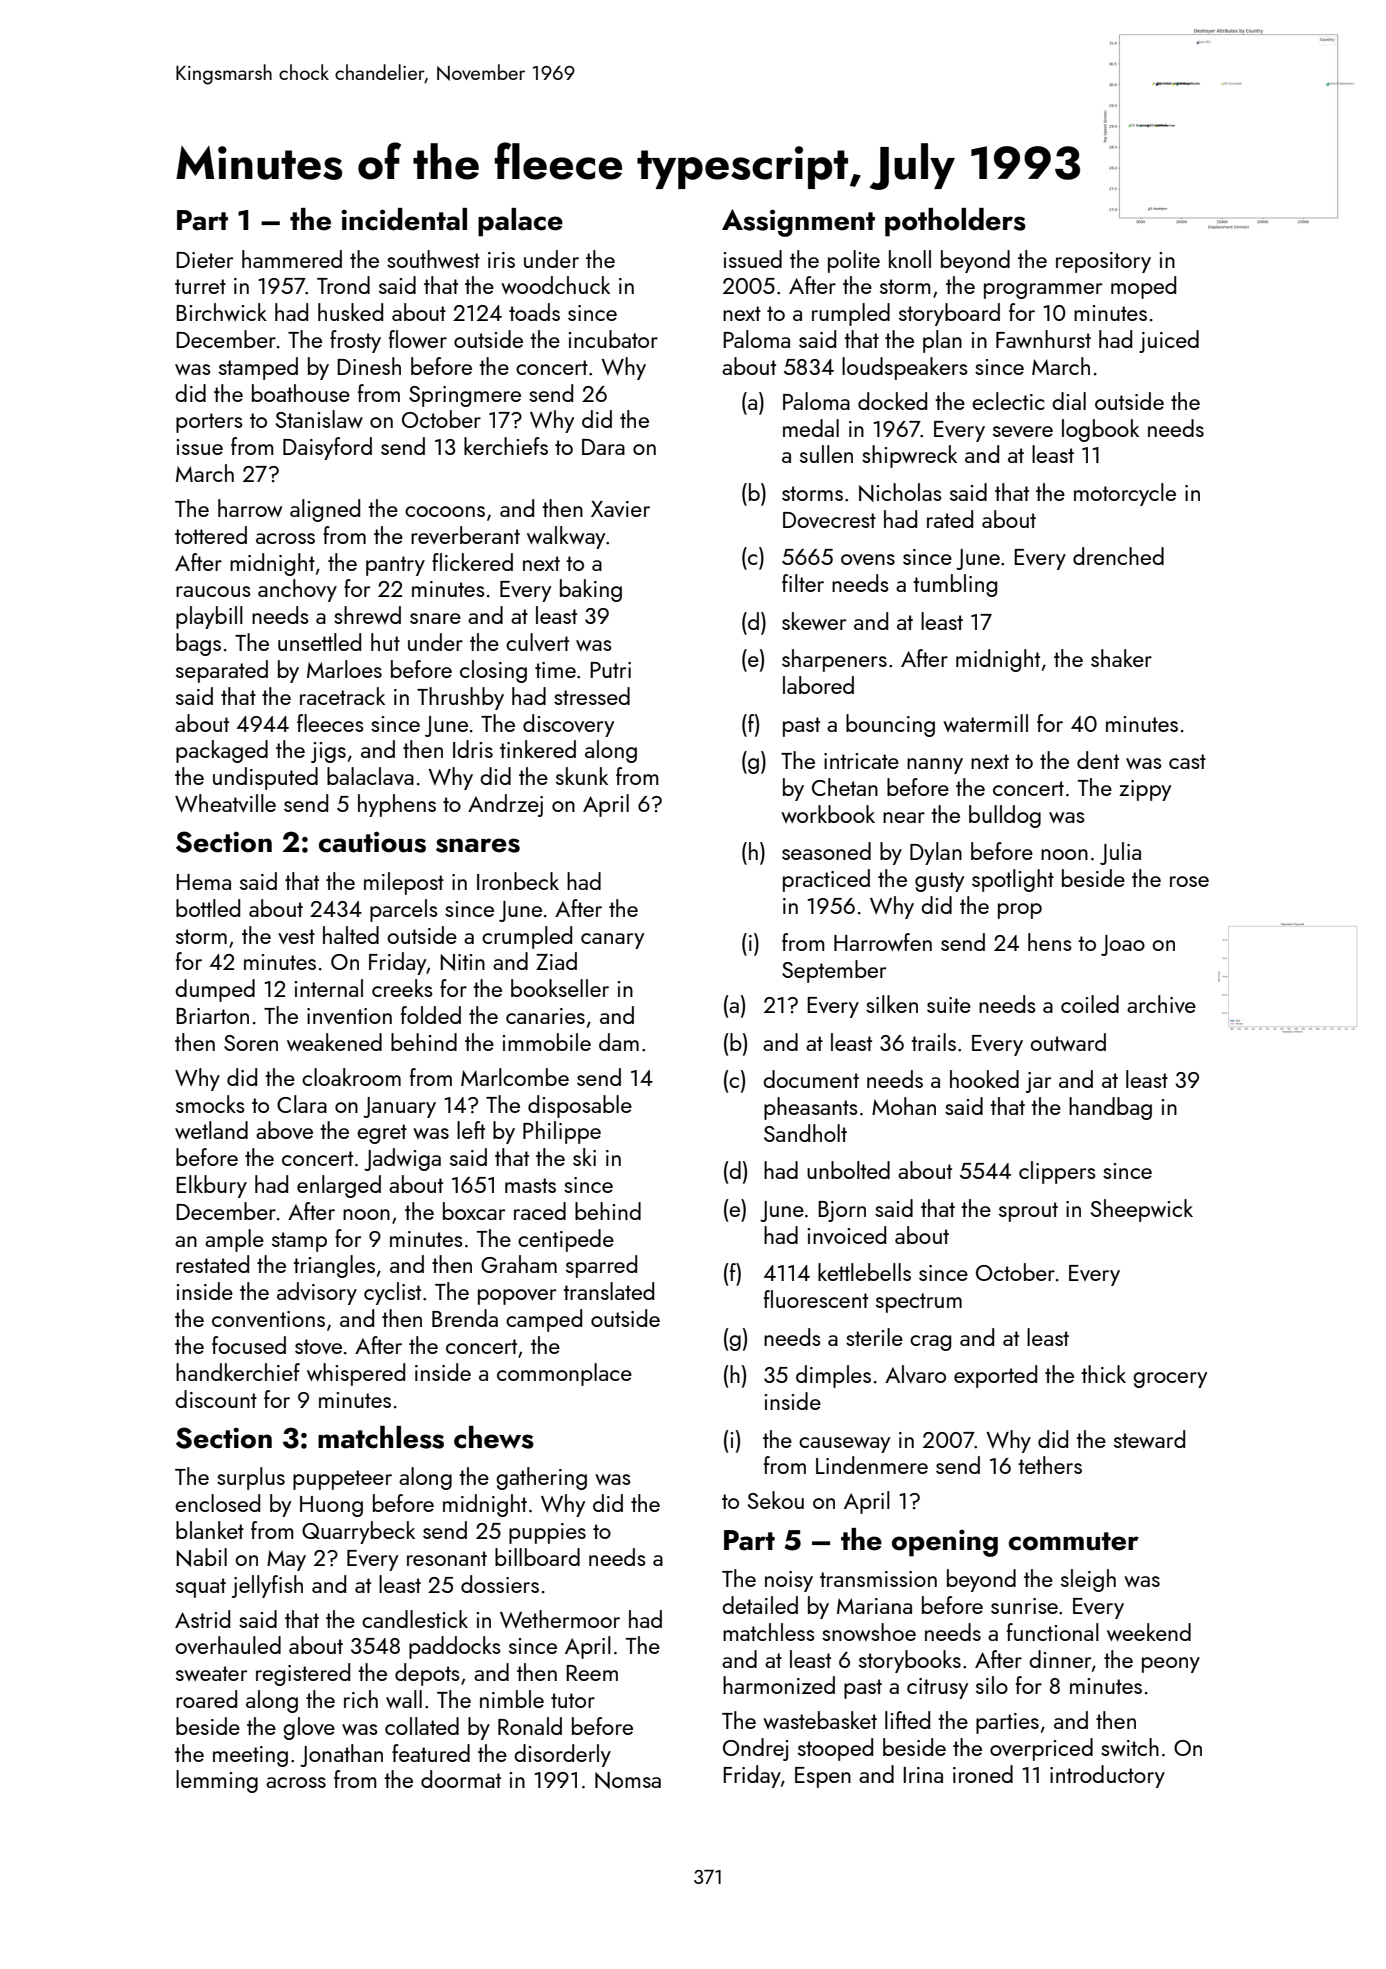  What do you see at coordinates (985, 723) in the image?
I see `watermill` at bounding box center [985, 723].
